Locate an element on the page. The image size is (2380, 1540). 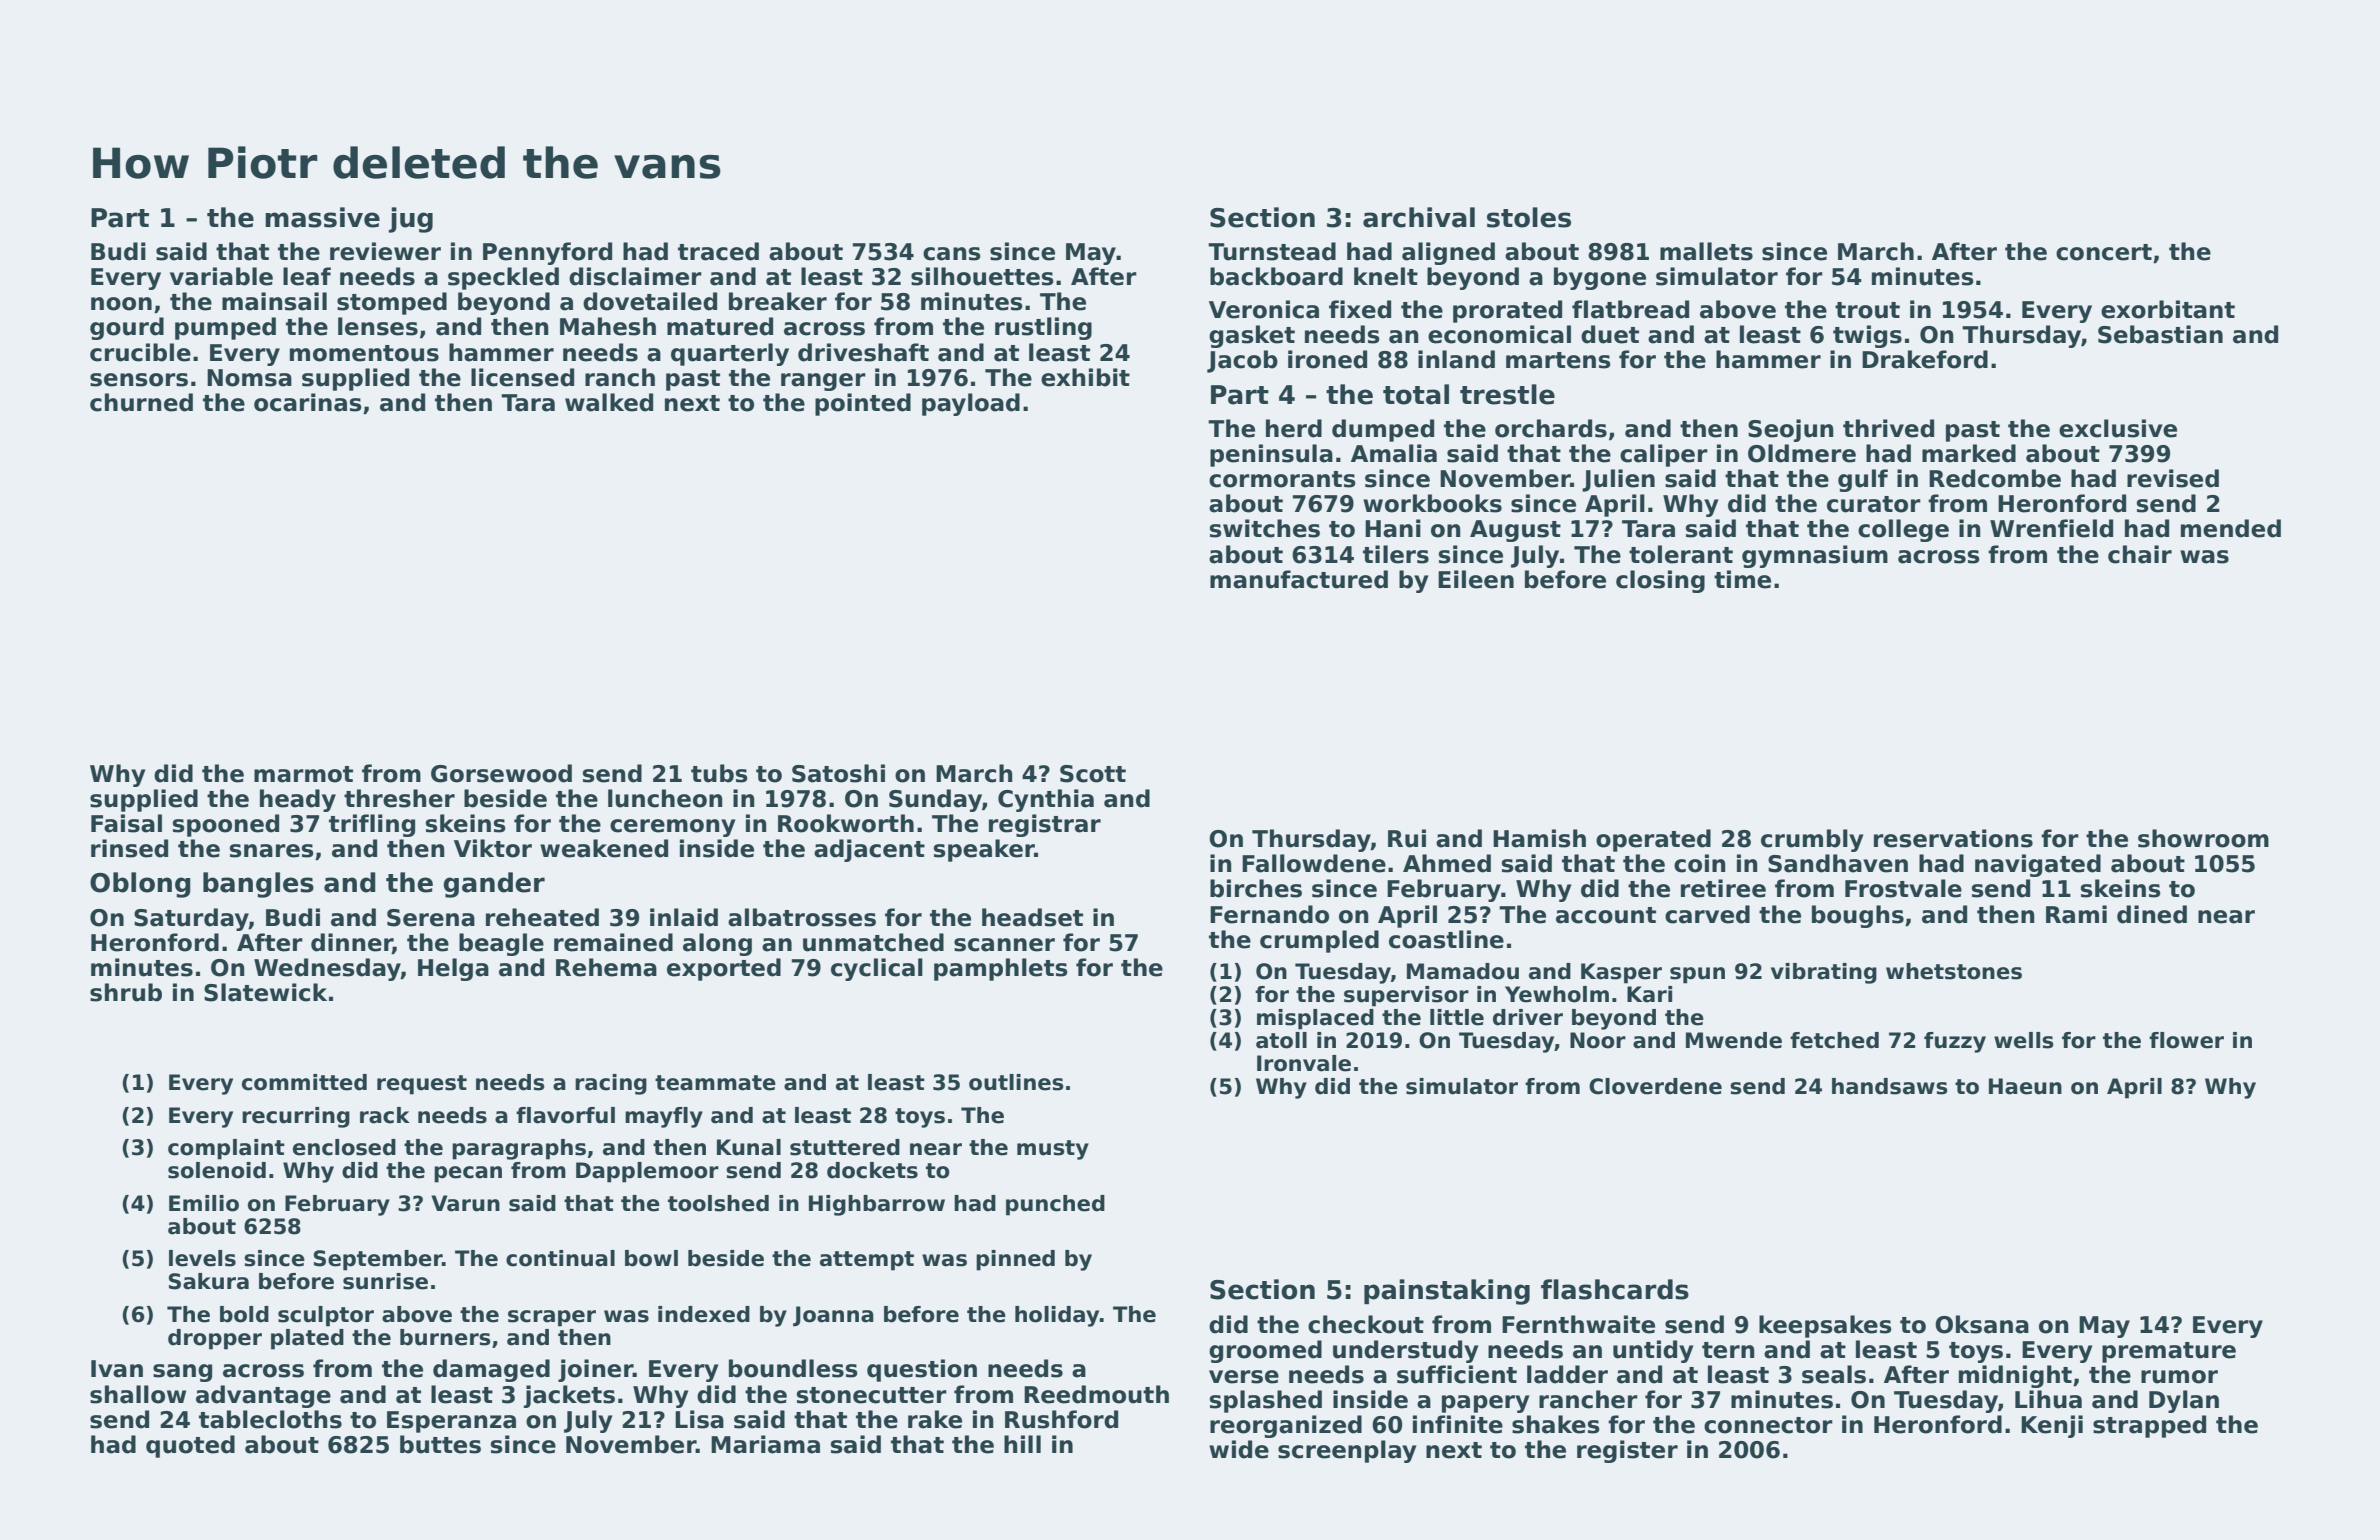
registrar is located at coordinates (1045, 825).
